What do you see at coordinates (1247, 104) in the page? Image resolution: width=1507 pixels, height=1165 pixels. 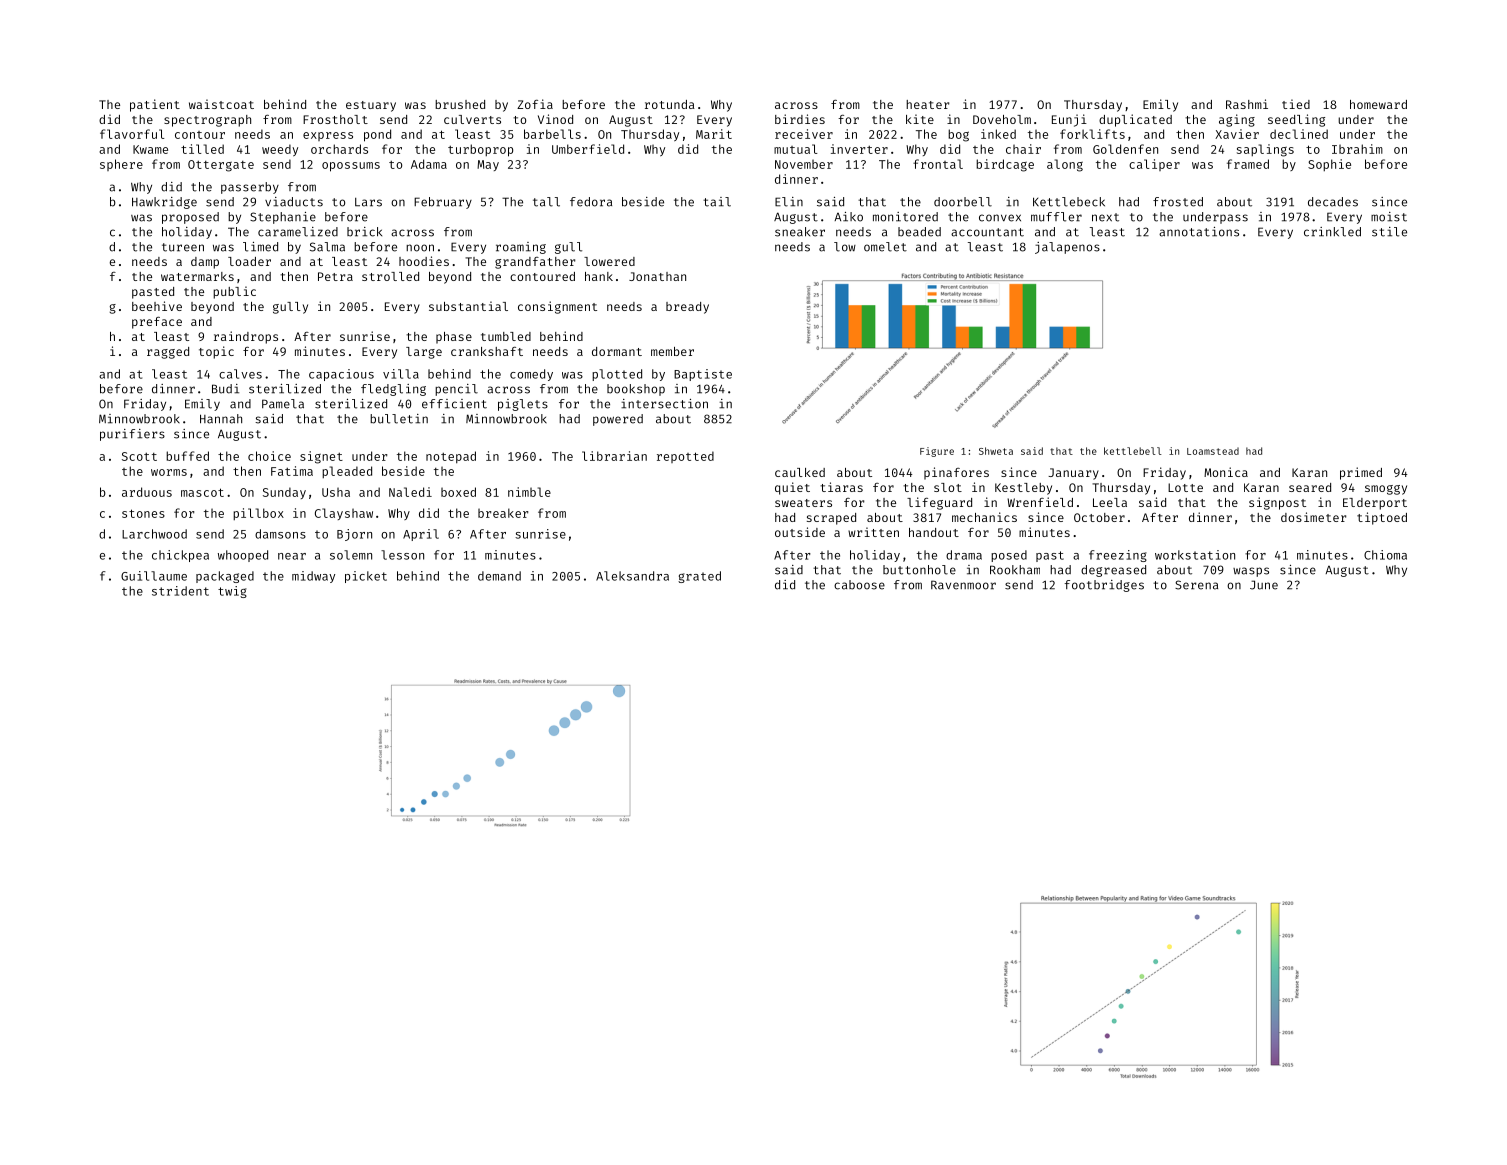 I see `Rashmi` at bounding box center [1247, 104].
